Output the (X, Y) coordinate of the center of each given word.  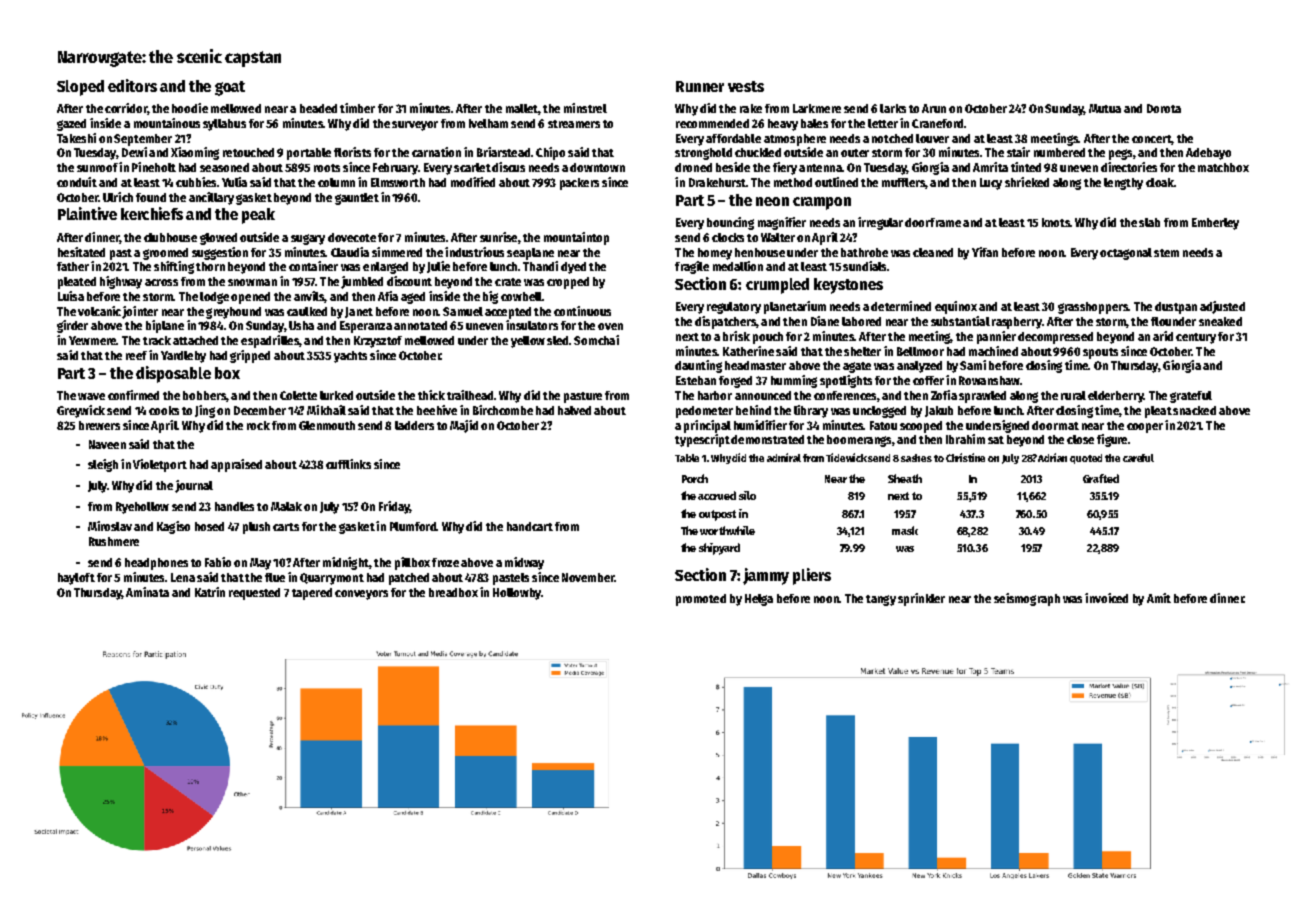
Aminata (147, 592)
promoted (701, 600)
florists (352, 152)
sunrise (498, 237)
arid (1163, 336)
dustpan (1176, 308)
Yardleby (183, 357)
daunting (698, 366)
